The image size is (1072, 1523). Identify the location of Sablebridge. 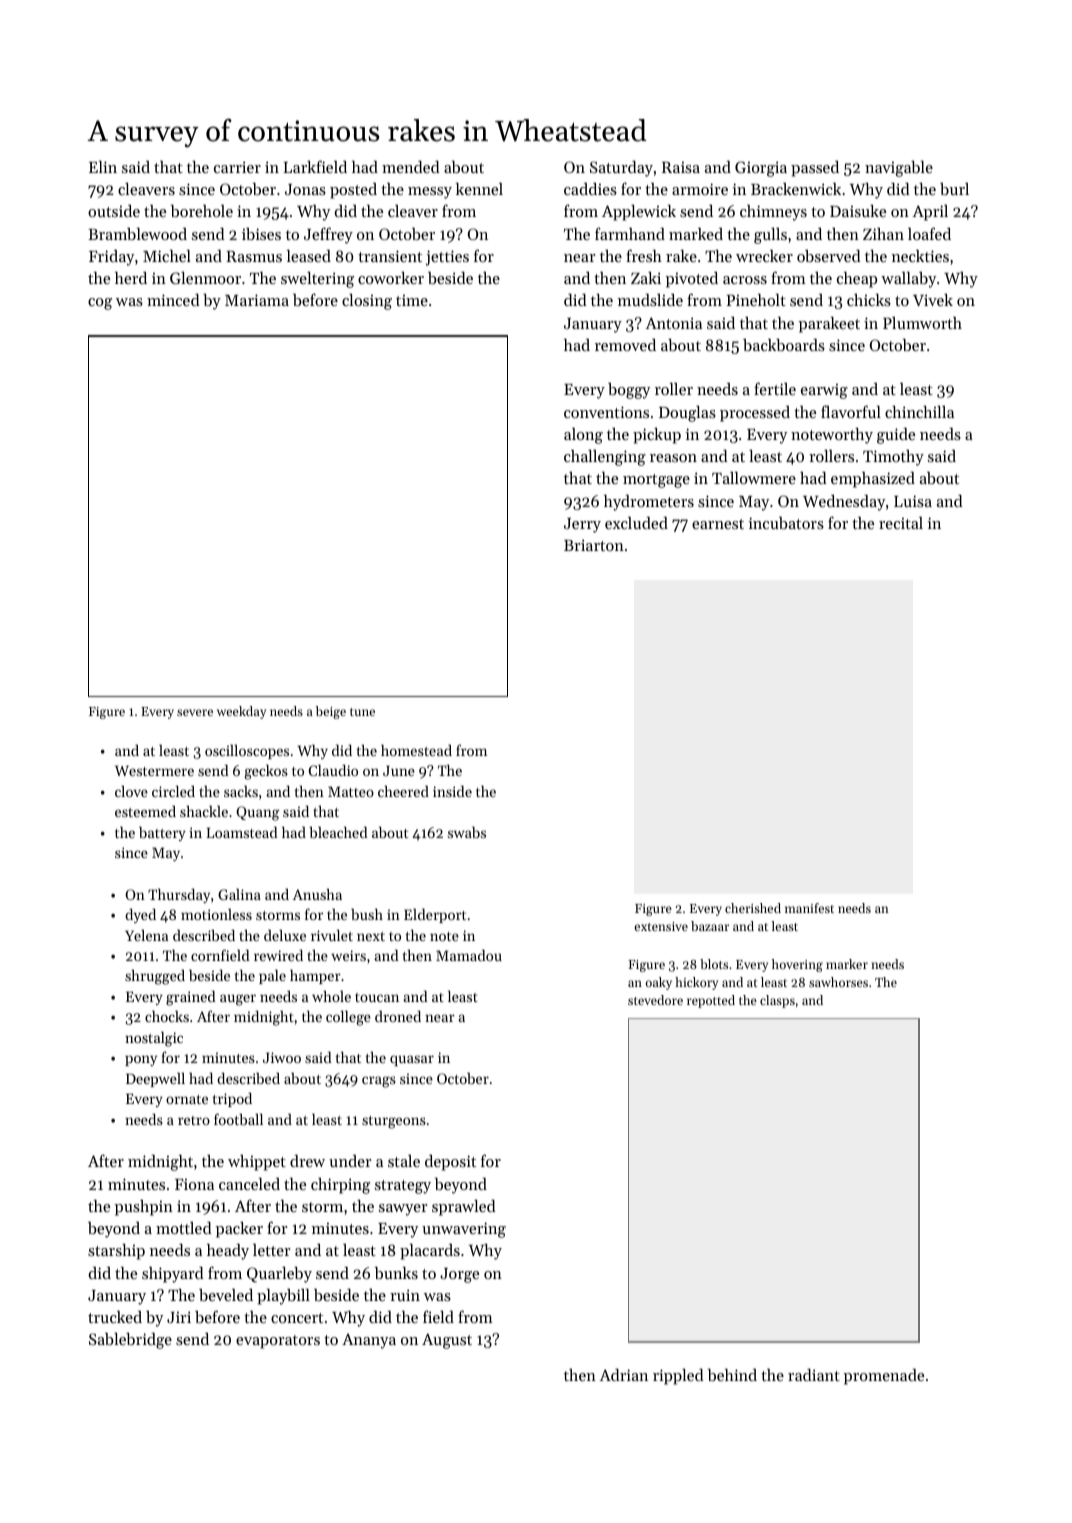
(130, 1340).
